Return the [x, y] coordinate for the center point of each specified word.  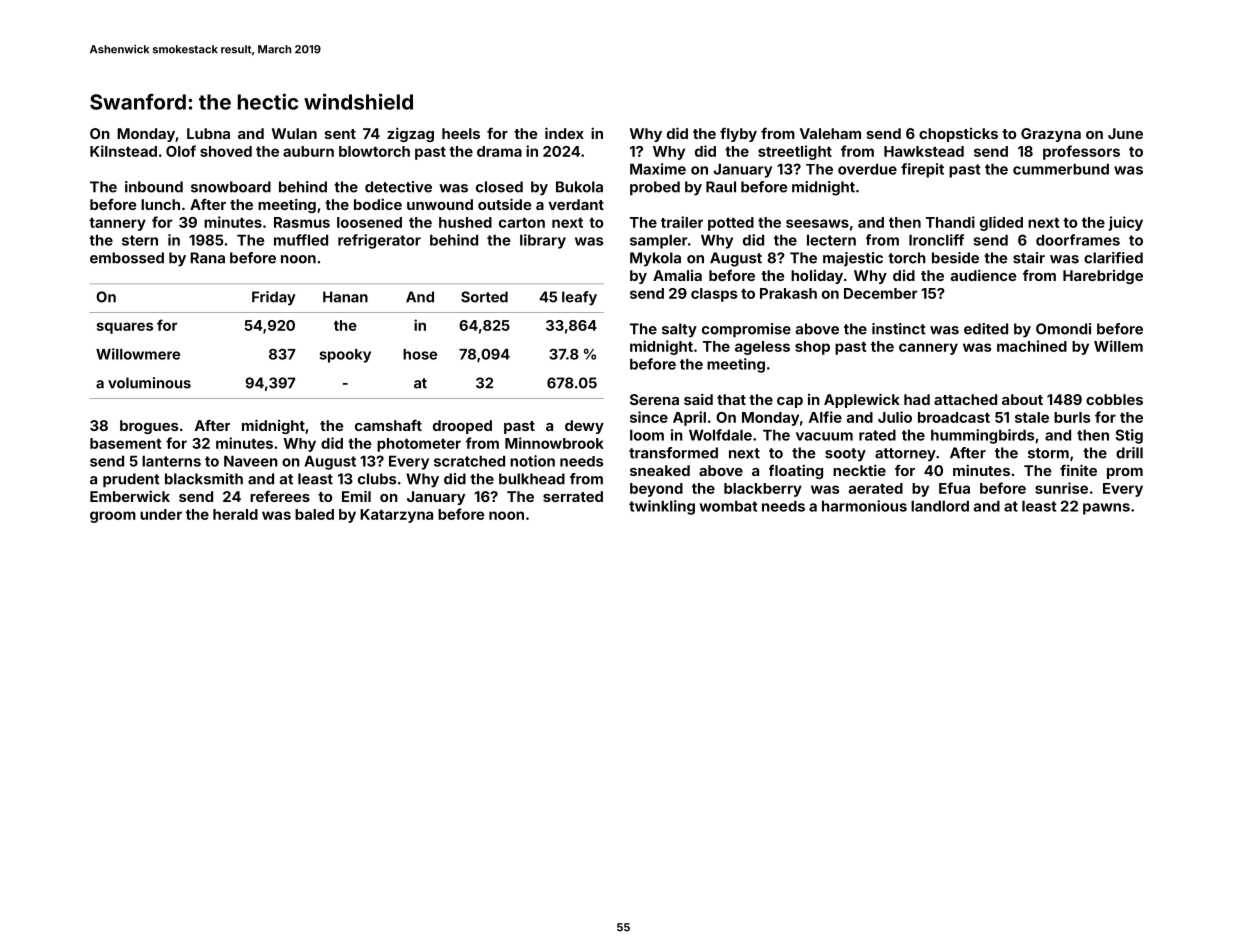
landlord [940, 506]
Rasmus [302, 222]
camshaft [388, 425]
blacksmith [204, 479]
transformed [673, 453]
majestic [853, 259]
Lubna [208, 133]
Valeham [830, 133]
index [564, 133]
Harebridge [1103, 277]
